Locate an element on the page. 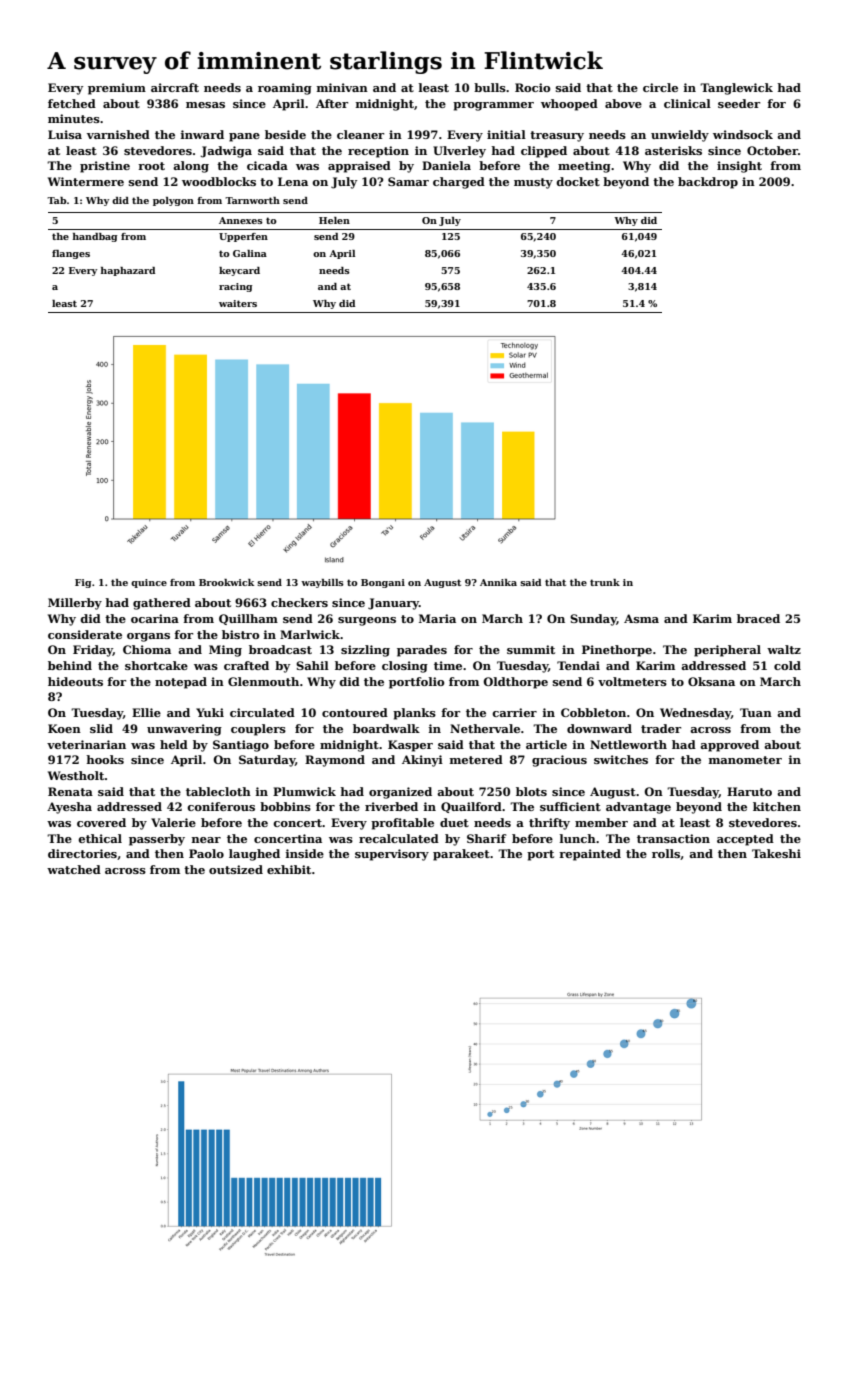 The image size is (849, 1400). Takeshi is located at coordinates (776, 853).
